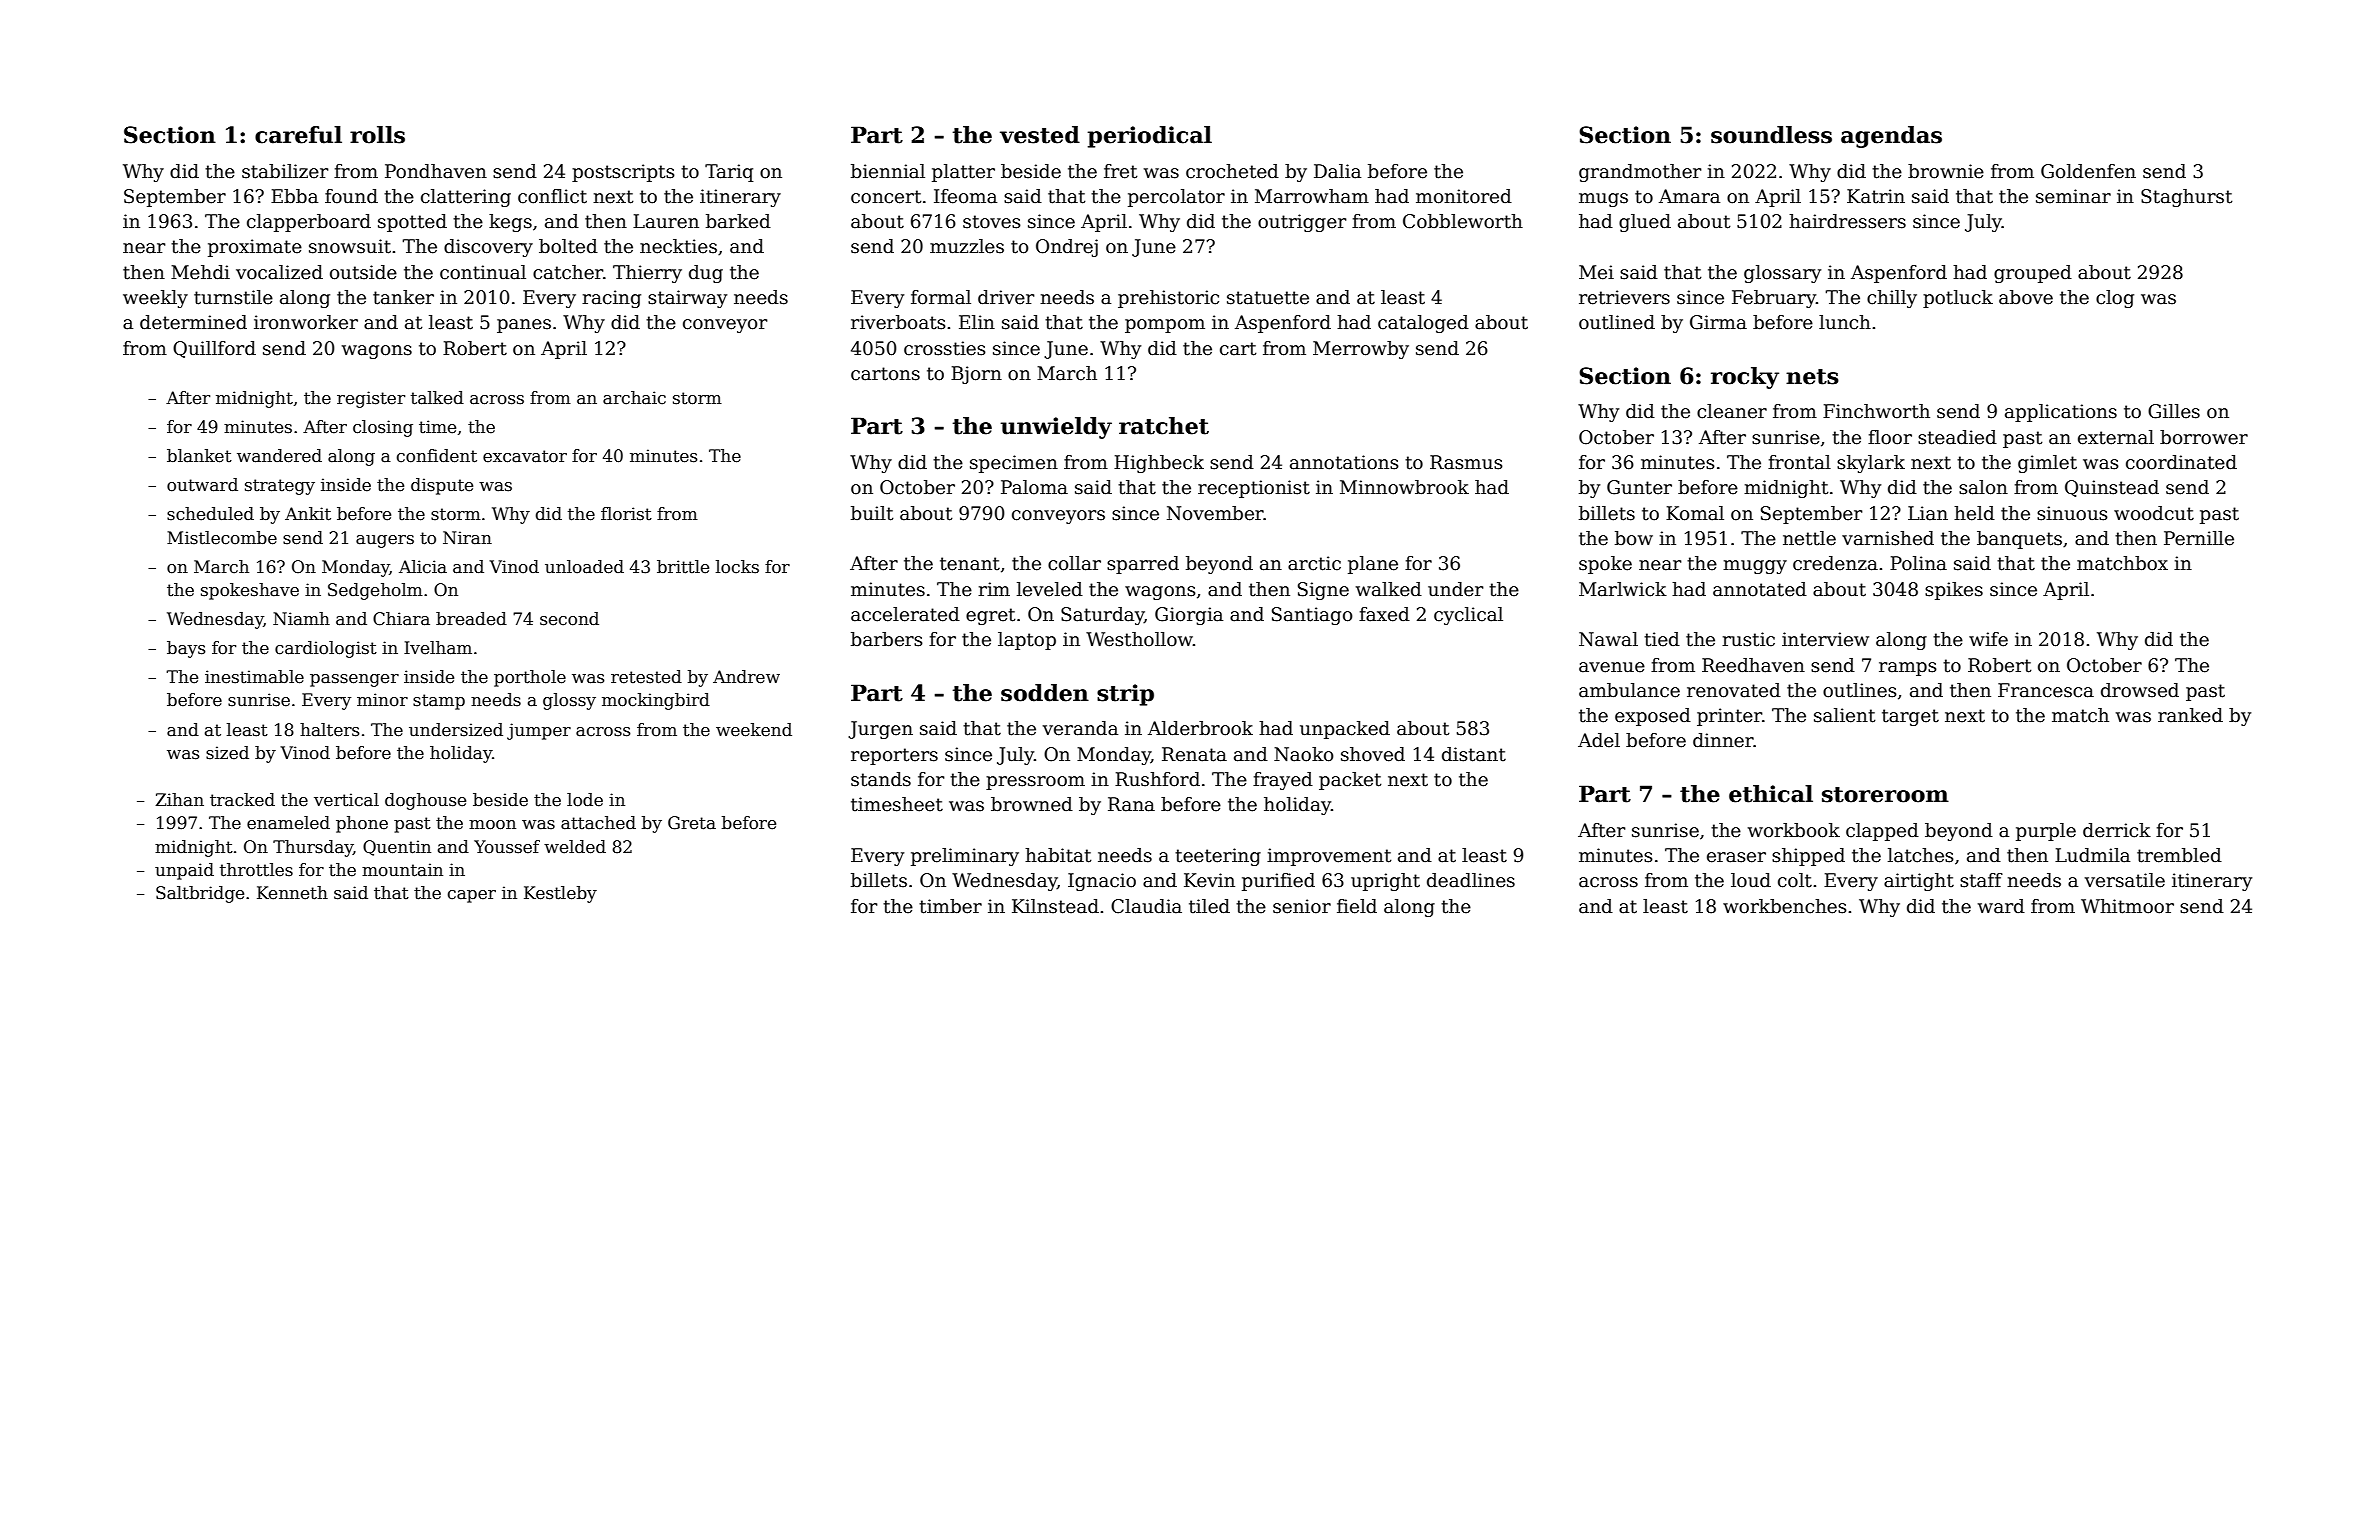  What do you see at coordinates (1974, 513) in the screenshot?
I see `held` at bounding box center [1974, 513].
